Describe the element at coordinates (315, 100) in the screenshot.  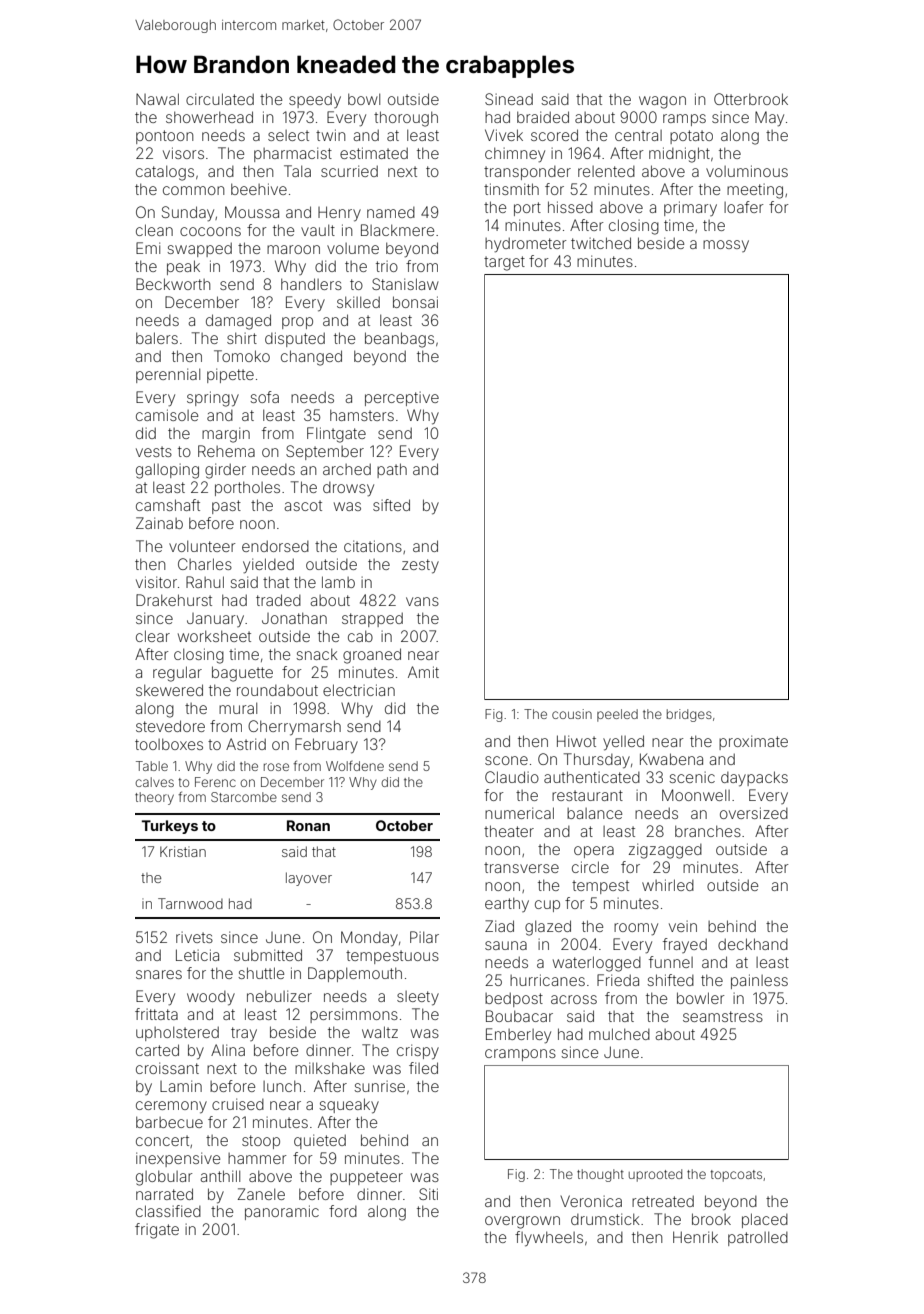
I see `speedy` at that location.
